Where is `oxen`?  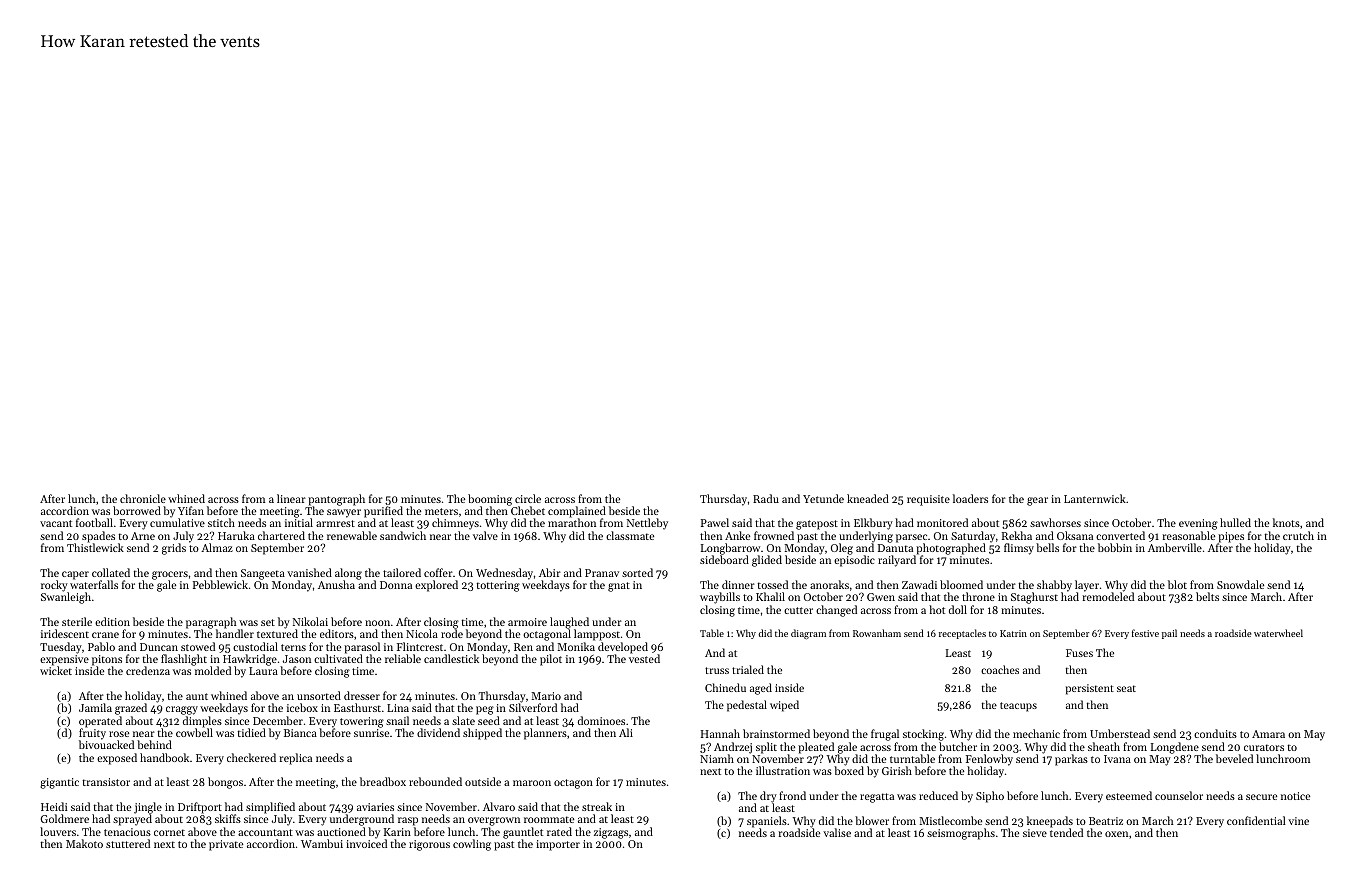
oxen is located at coordinates (1116, 834).
